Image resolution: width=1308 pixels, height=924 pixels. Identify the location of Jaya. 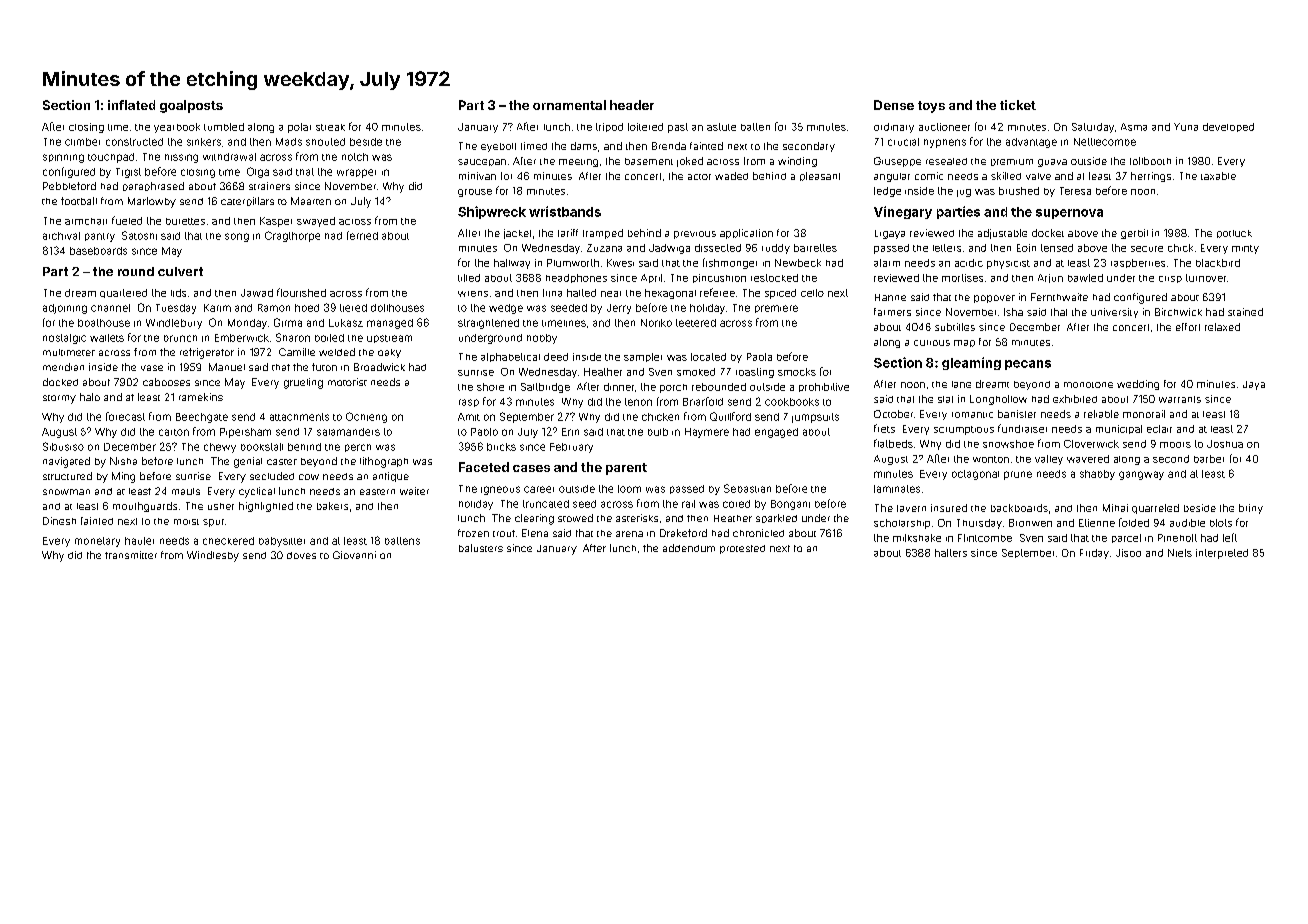
(1254, 385).
